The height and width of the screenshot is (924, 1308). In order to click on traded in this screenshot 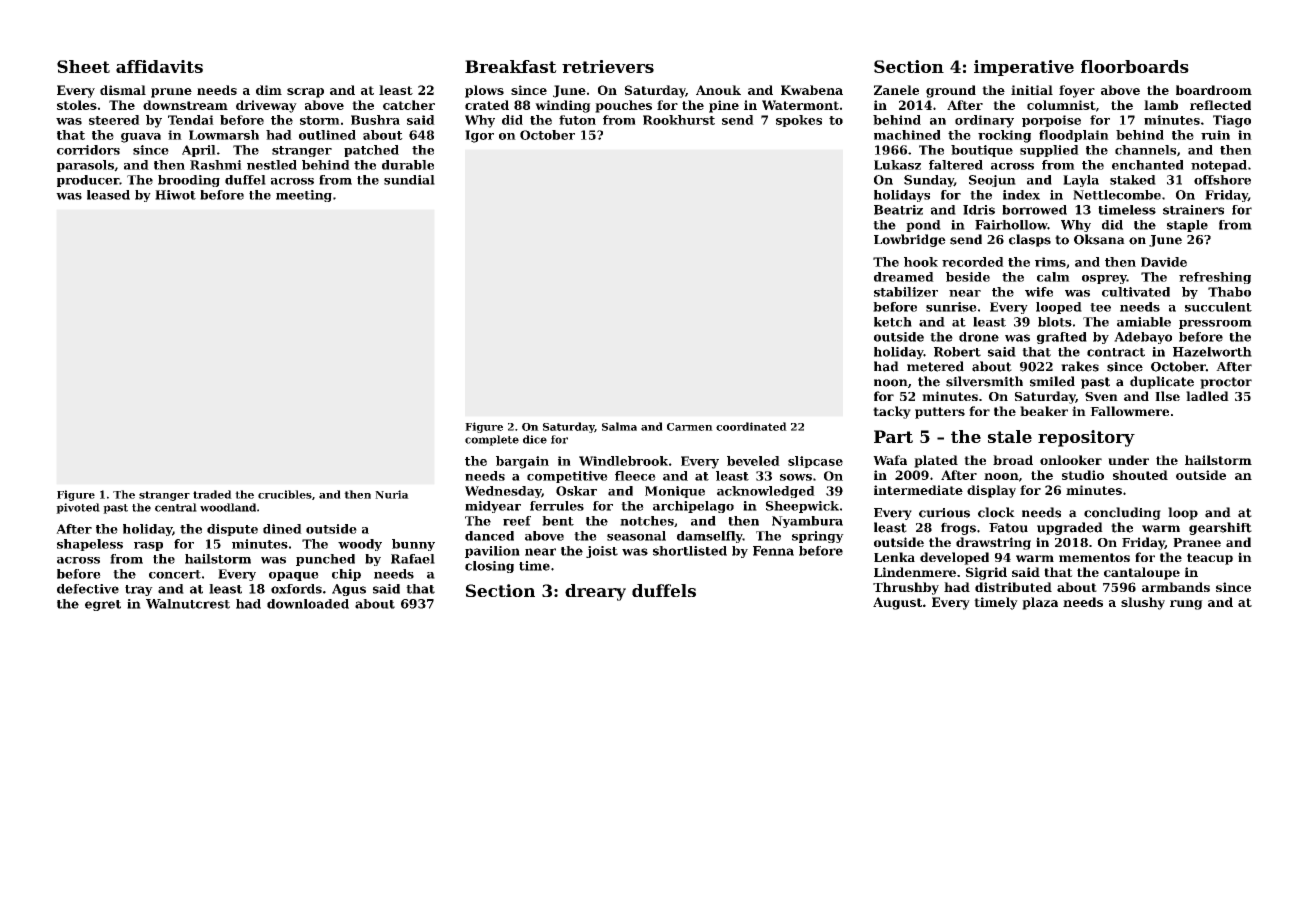, I will do `click(212, 494)`.
